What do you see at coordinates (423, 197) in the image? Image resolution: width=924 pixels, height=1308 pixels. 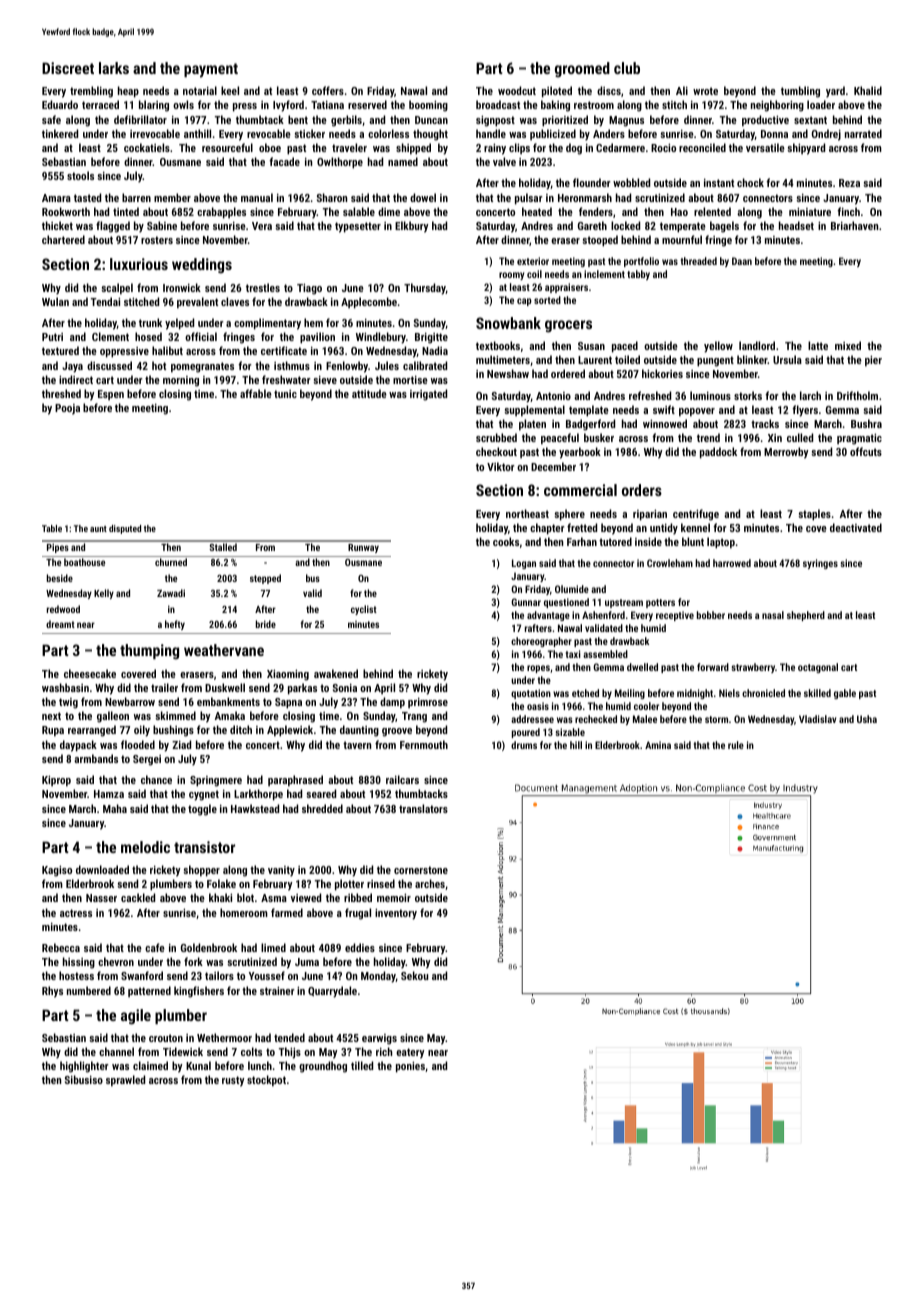 I see `dowel` at bounding box center [423, 197].
